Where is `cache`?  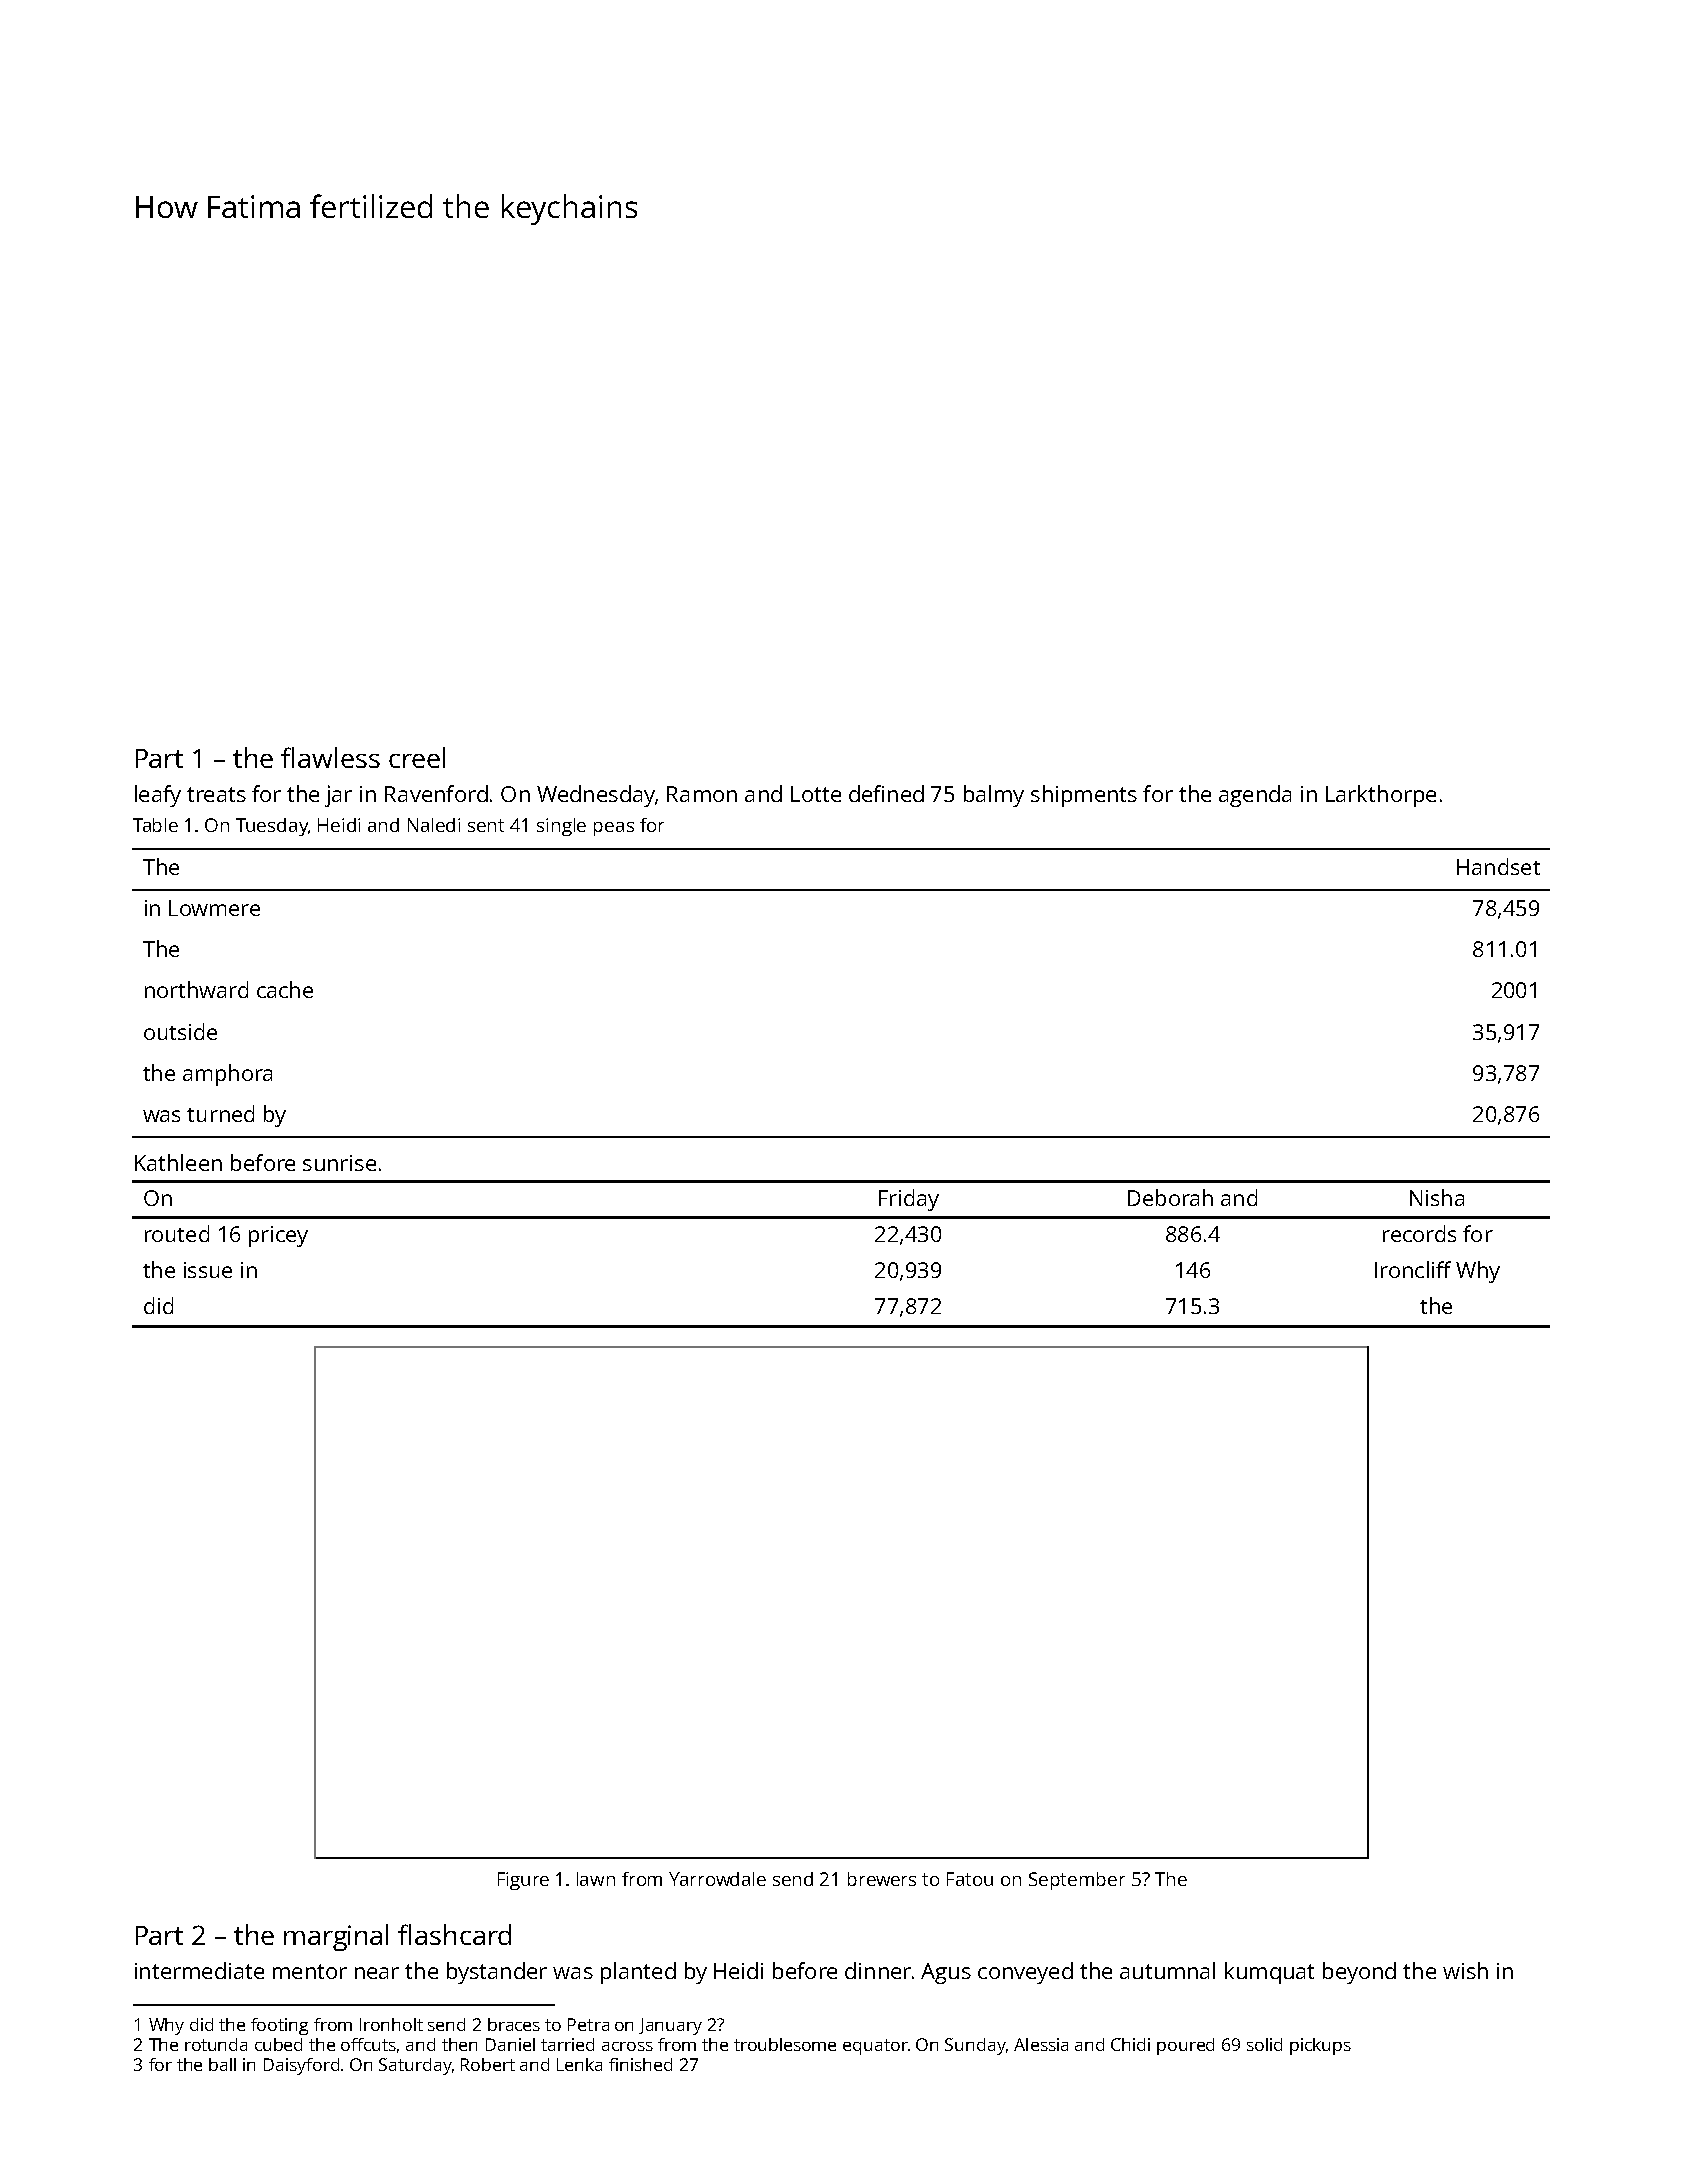
cache is located at coordinates (285, 989).
